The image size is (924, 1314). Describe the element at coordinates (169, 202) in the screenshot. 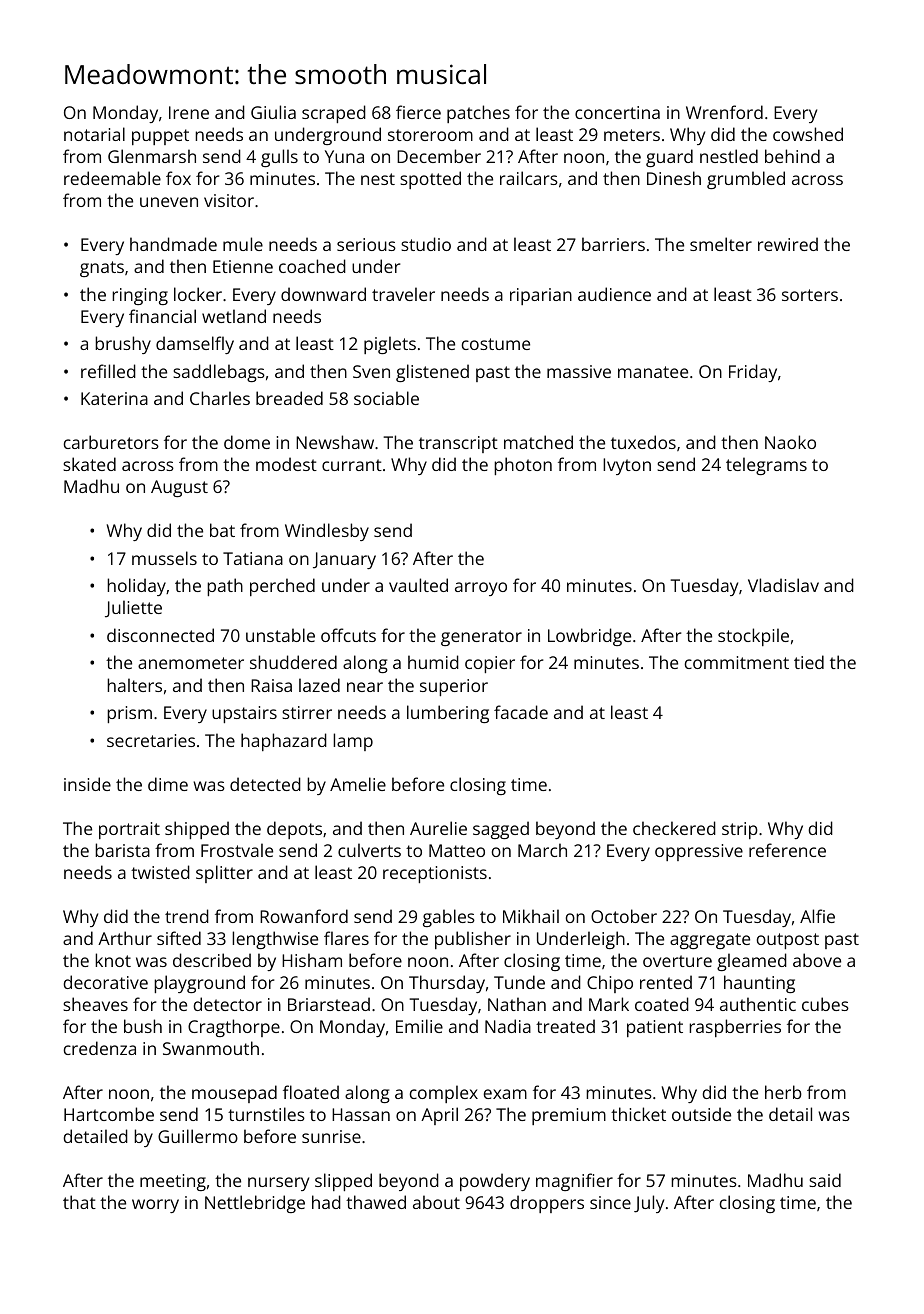

I see `uneven` at that location.
